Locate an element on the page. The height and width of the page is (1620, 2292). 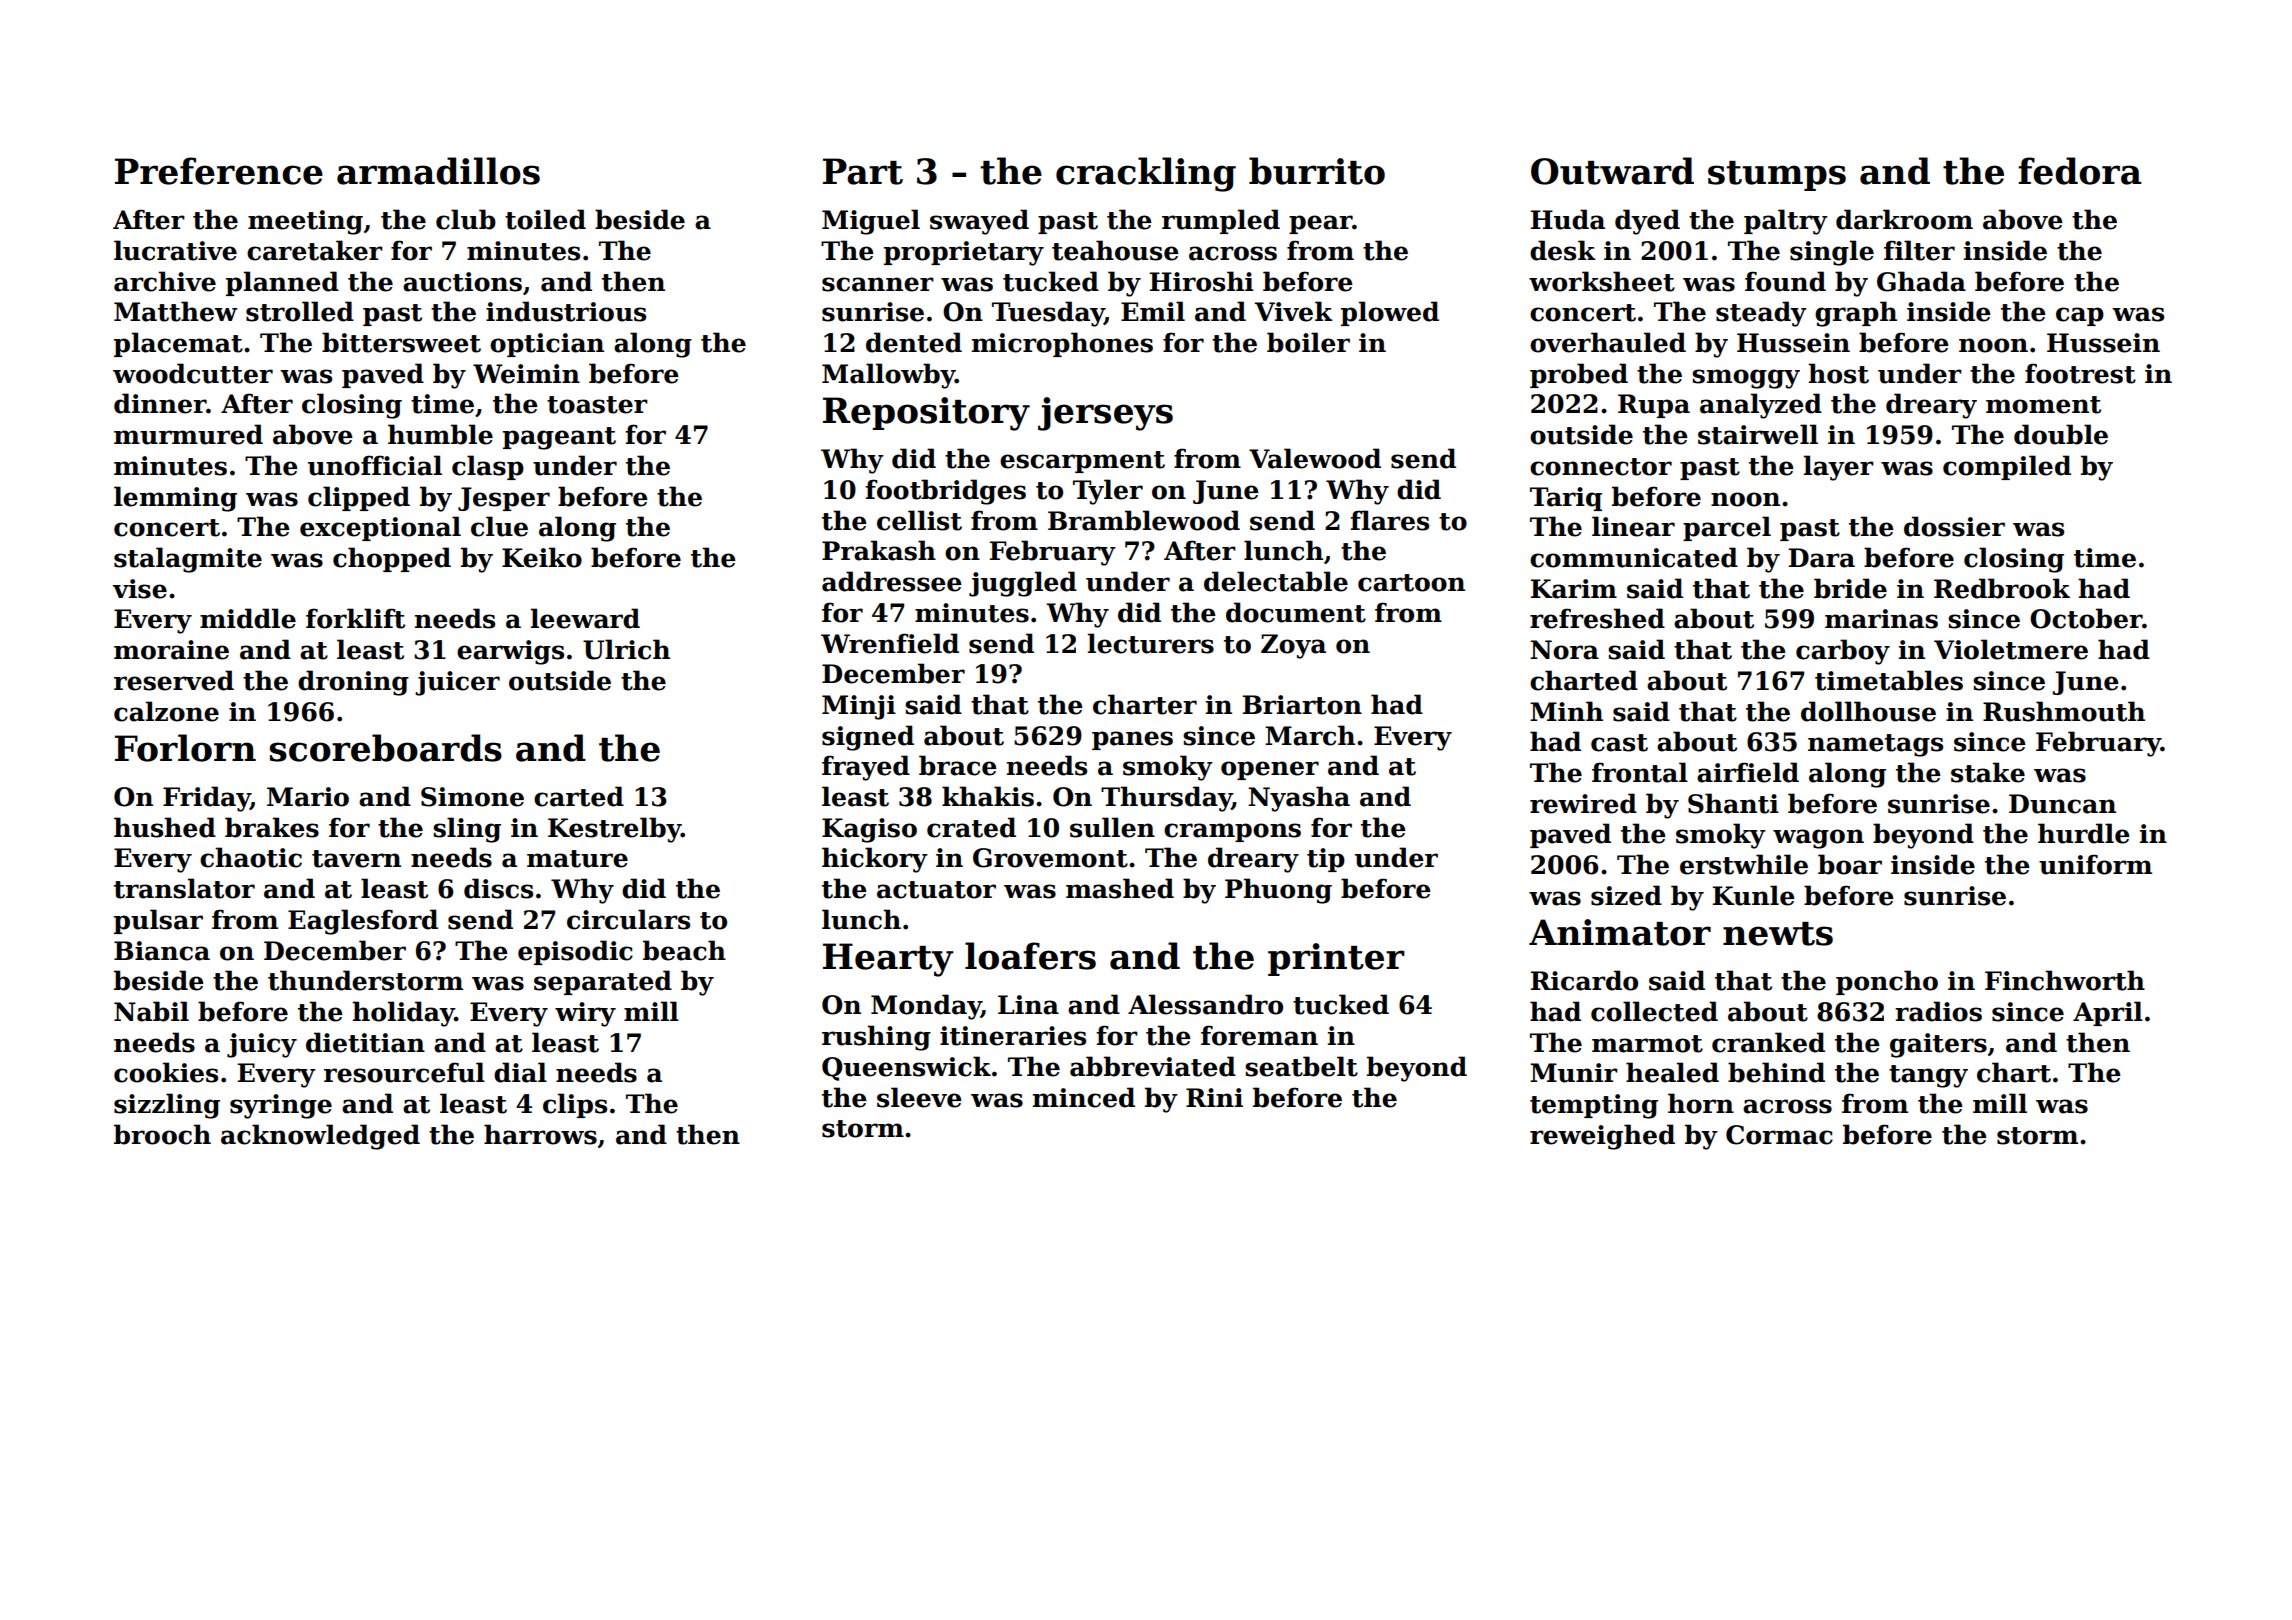
stalagmite is located at coordinates (188, 560).
